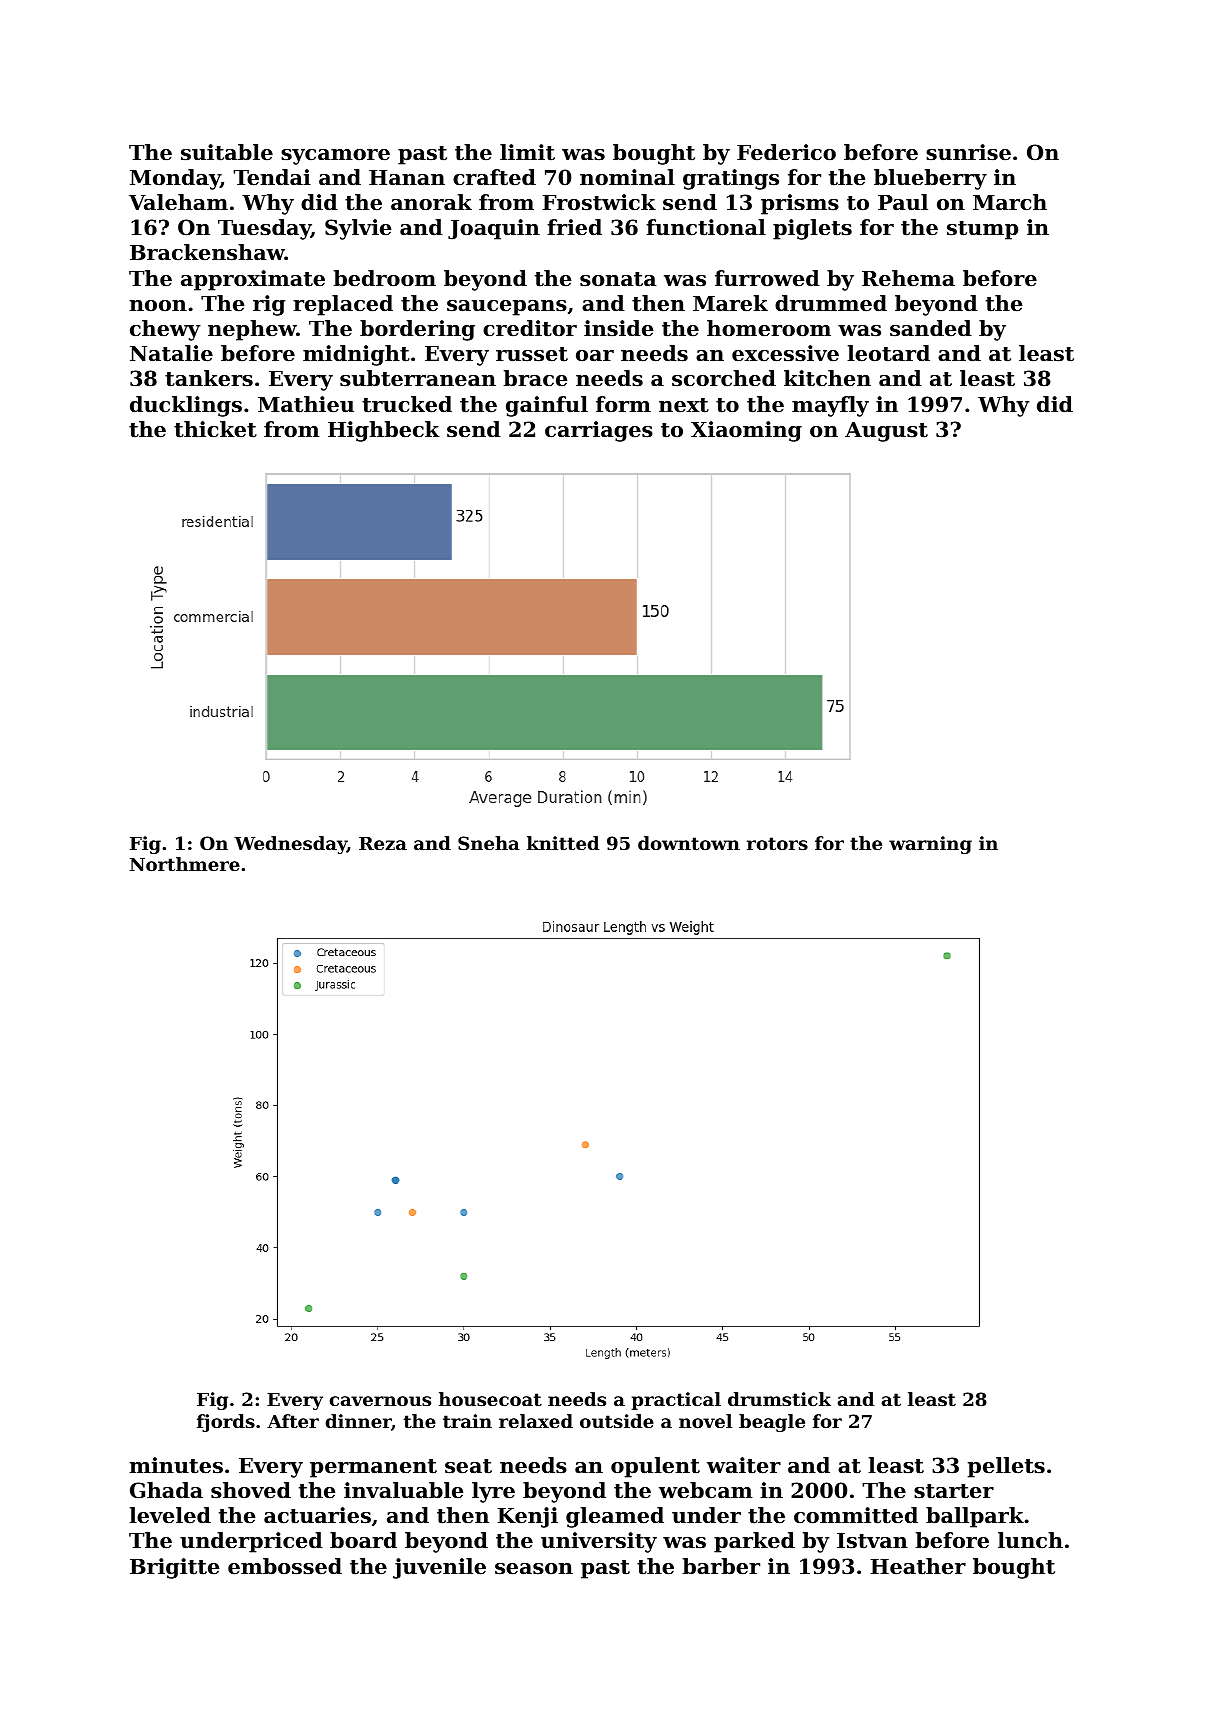 The width and height of the screenshot is (1209, 1710). I want to click on carriages, so click(599, 431).
